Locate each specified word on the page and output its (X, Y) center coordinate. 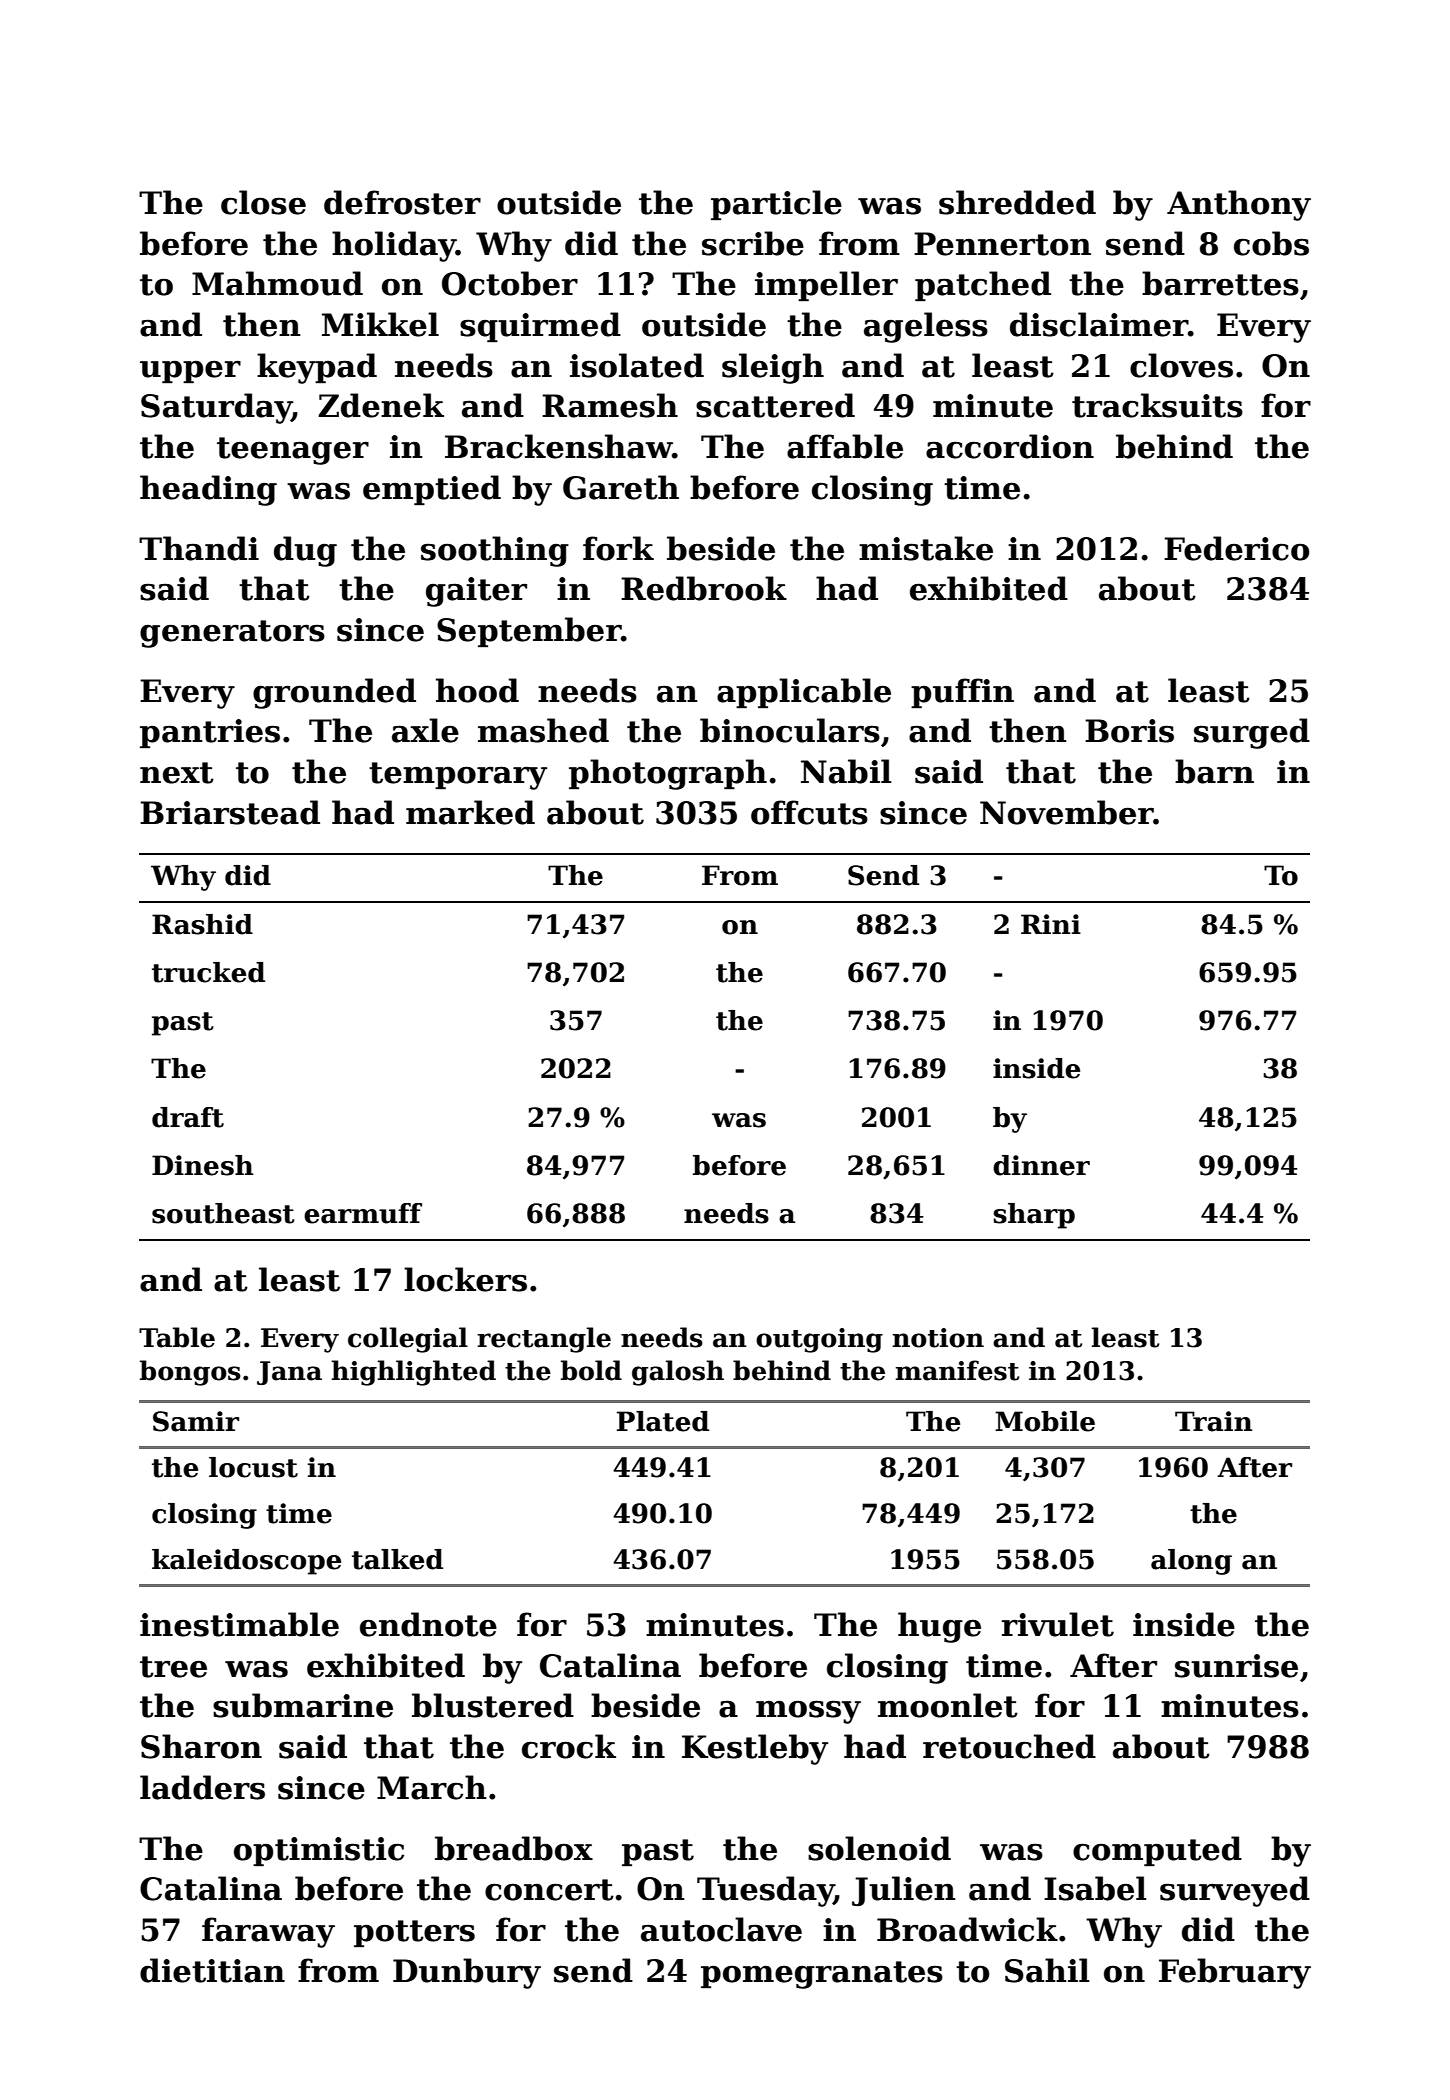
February (1235, 1973)
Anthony (1239, 205)
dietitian (212, 1970)
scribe (753, 243)
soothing (495, 551)
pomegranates (822, 1975)
